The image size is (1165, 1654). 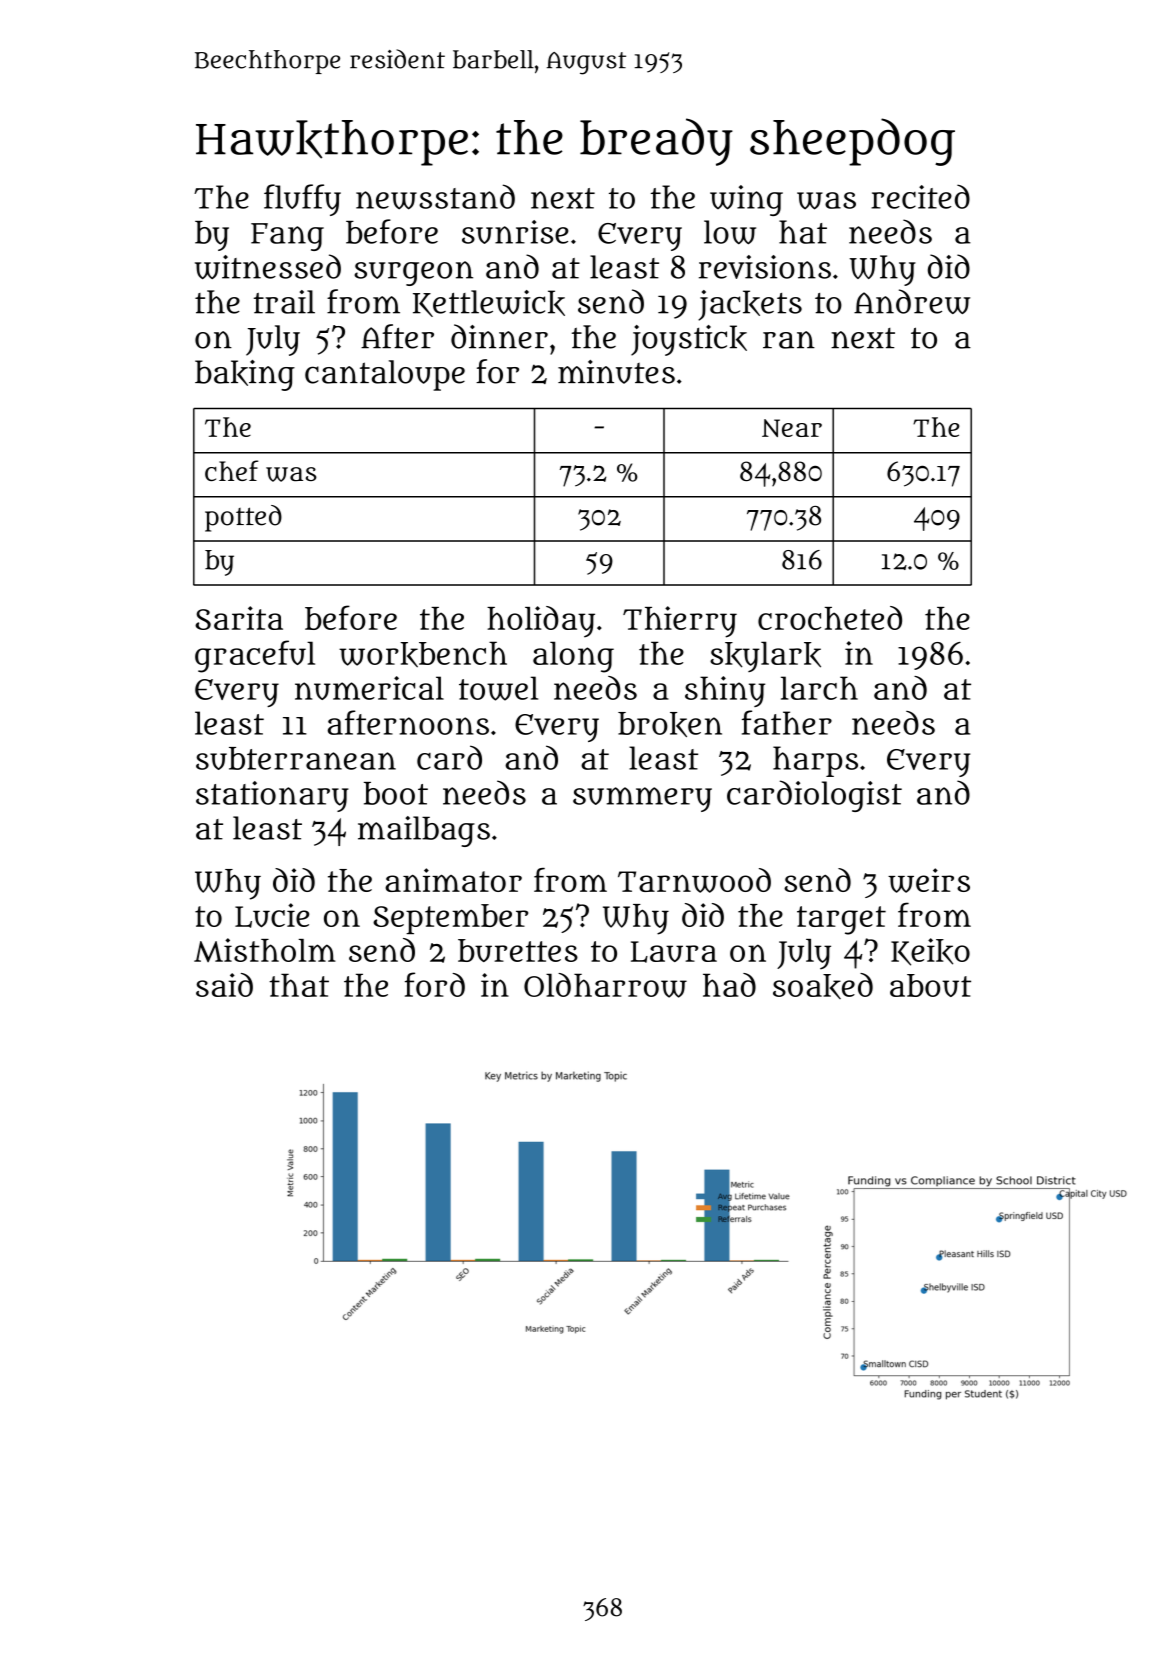 I want to click on harps, so click(x=815, y=761).
